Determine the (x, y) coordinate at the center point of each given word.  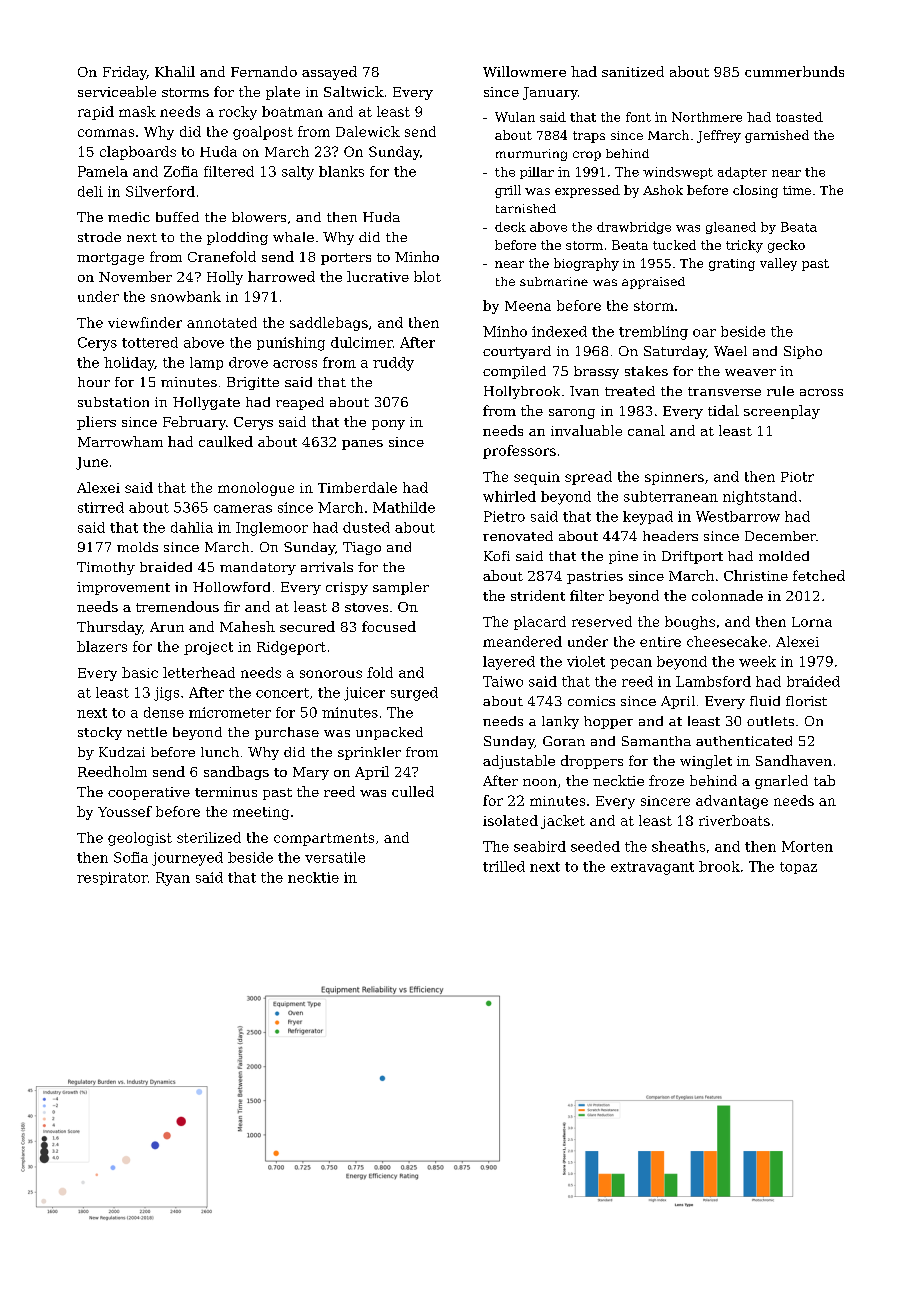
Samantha (656, 741)
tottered (150, 342)
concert (282, 693)
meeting (261, 813)
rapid (96, 113)
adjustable (519, 762)
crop (587, 156)
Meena (528, 306)
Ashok (663, 190)
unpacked (389, 733)
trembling (653, 333)
